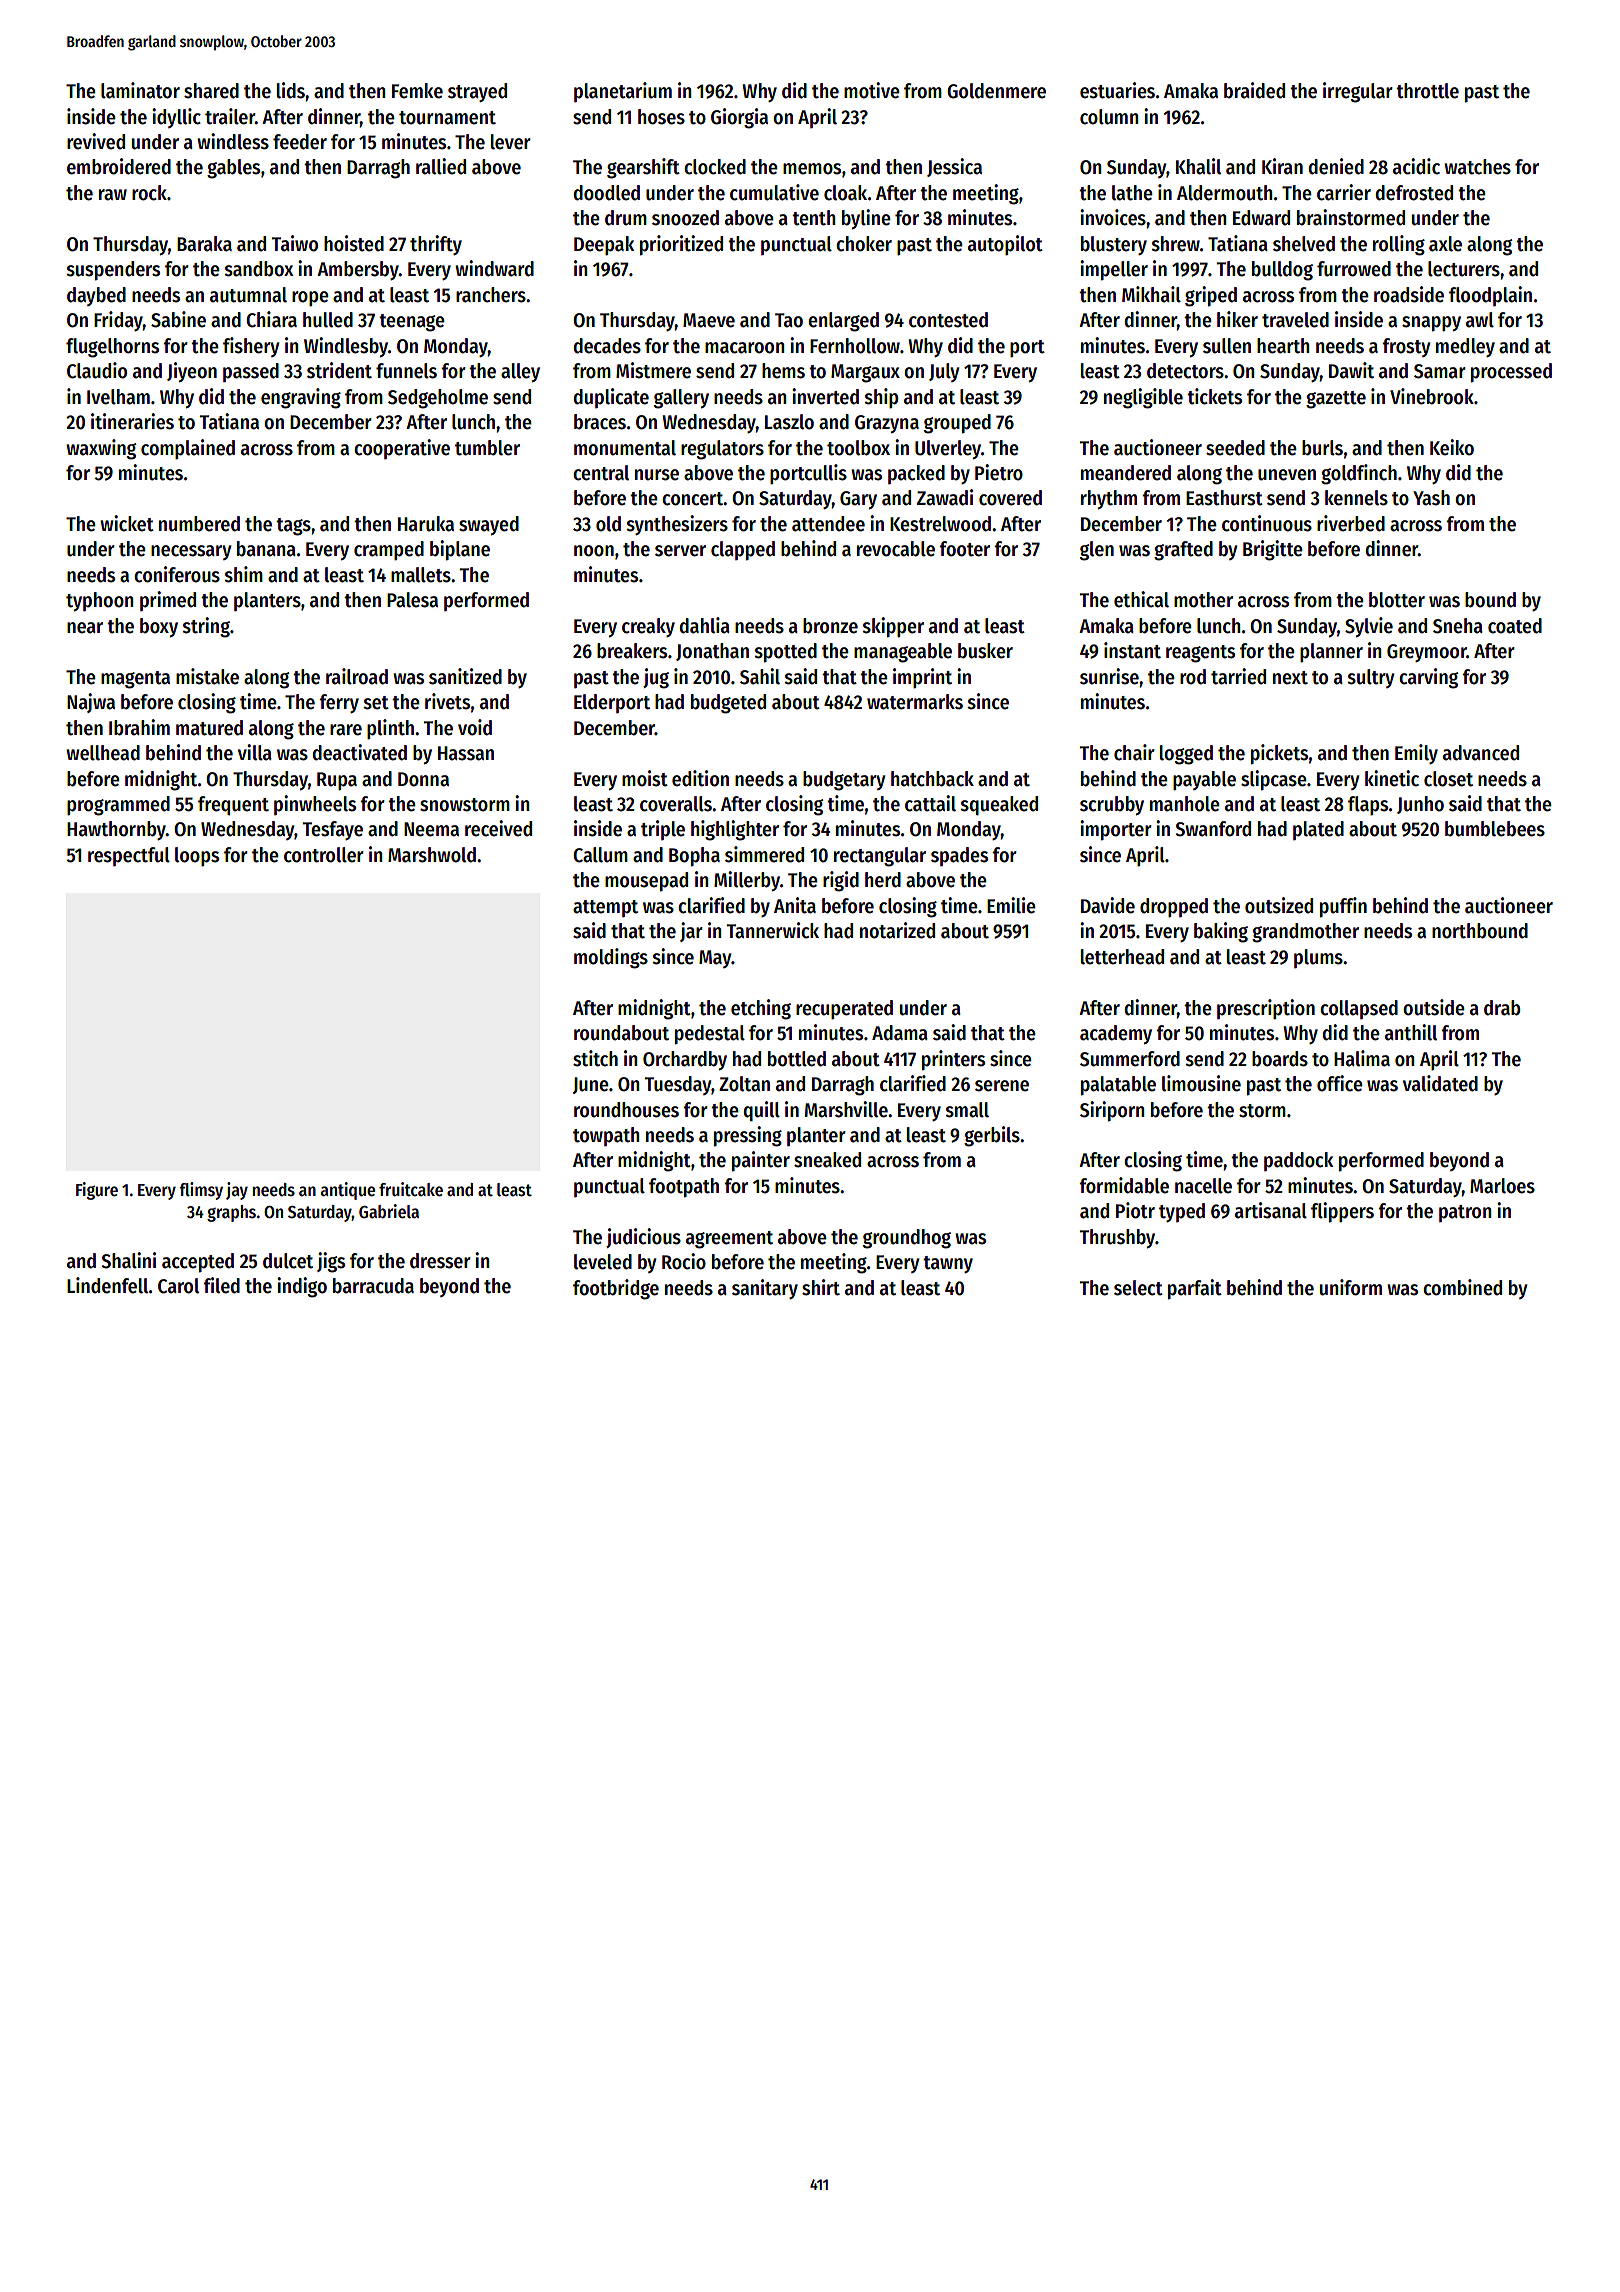 Image resolution: width=1620 pixels, height=2292 pixels. Describe the element at coordinates (301, 398) in the screenshot. I see `engraving` at that location.
